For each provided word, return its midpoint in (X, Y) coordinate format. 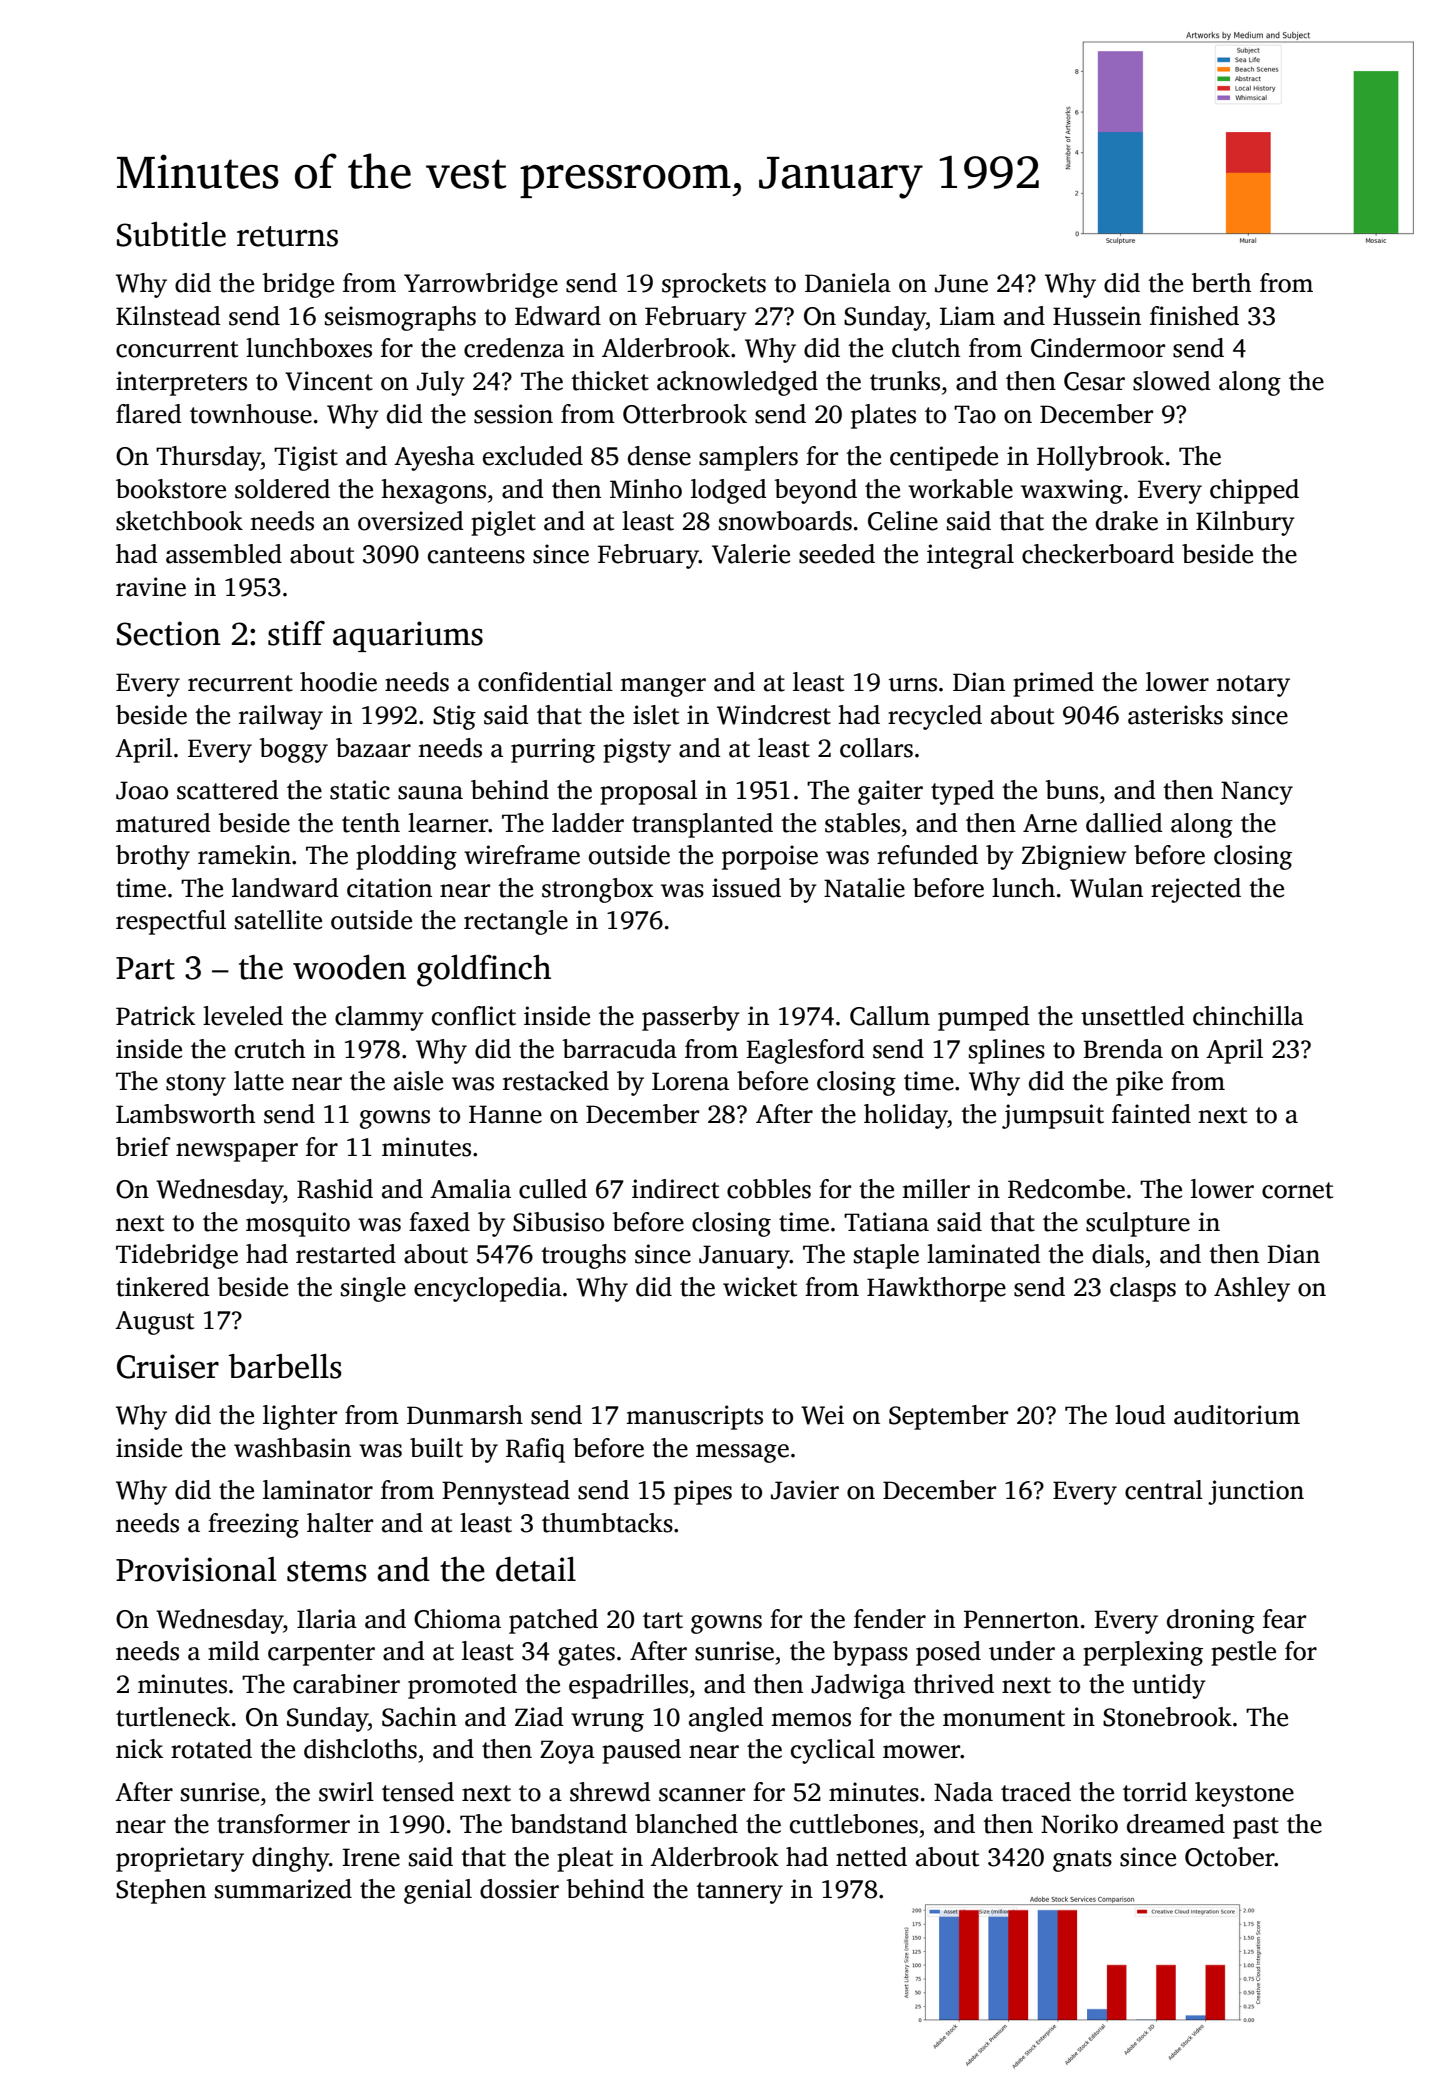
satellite (278, 920)
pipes (703, 1492)
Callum (890, 1016)
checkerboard (1098, 554)
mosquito (298, 1224)
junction (1256, 1492)
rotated (211, 1749)
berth (1221, 283)
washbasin (292, 1448)
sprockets (714, 285)
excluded (533, 456)
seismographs (400, 318)
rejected (1196, 890)
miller (936, 1189)
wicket (760, 1287)
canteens (476, 555)
